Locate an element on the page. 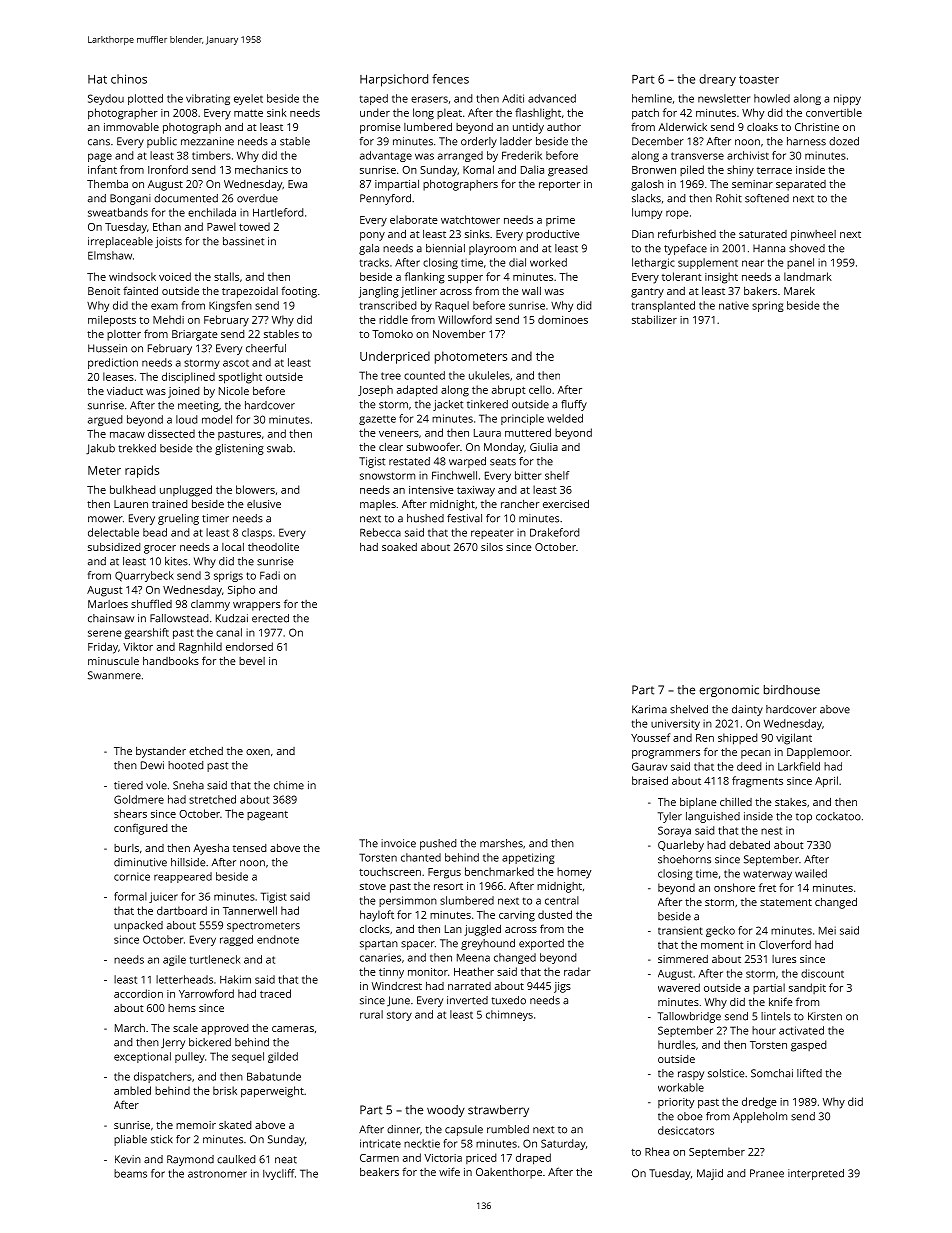  Harpsichord is located at coordinates (394, 80).
